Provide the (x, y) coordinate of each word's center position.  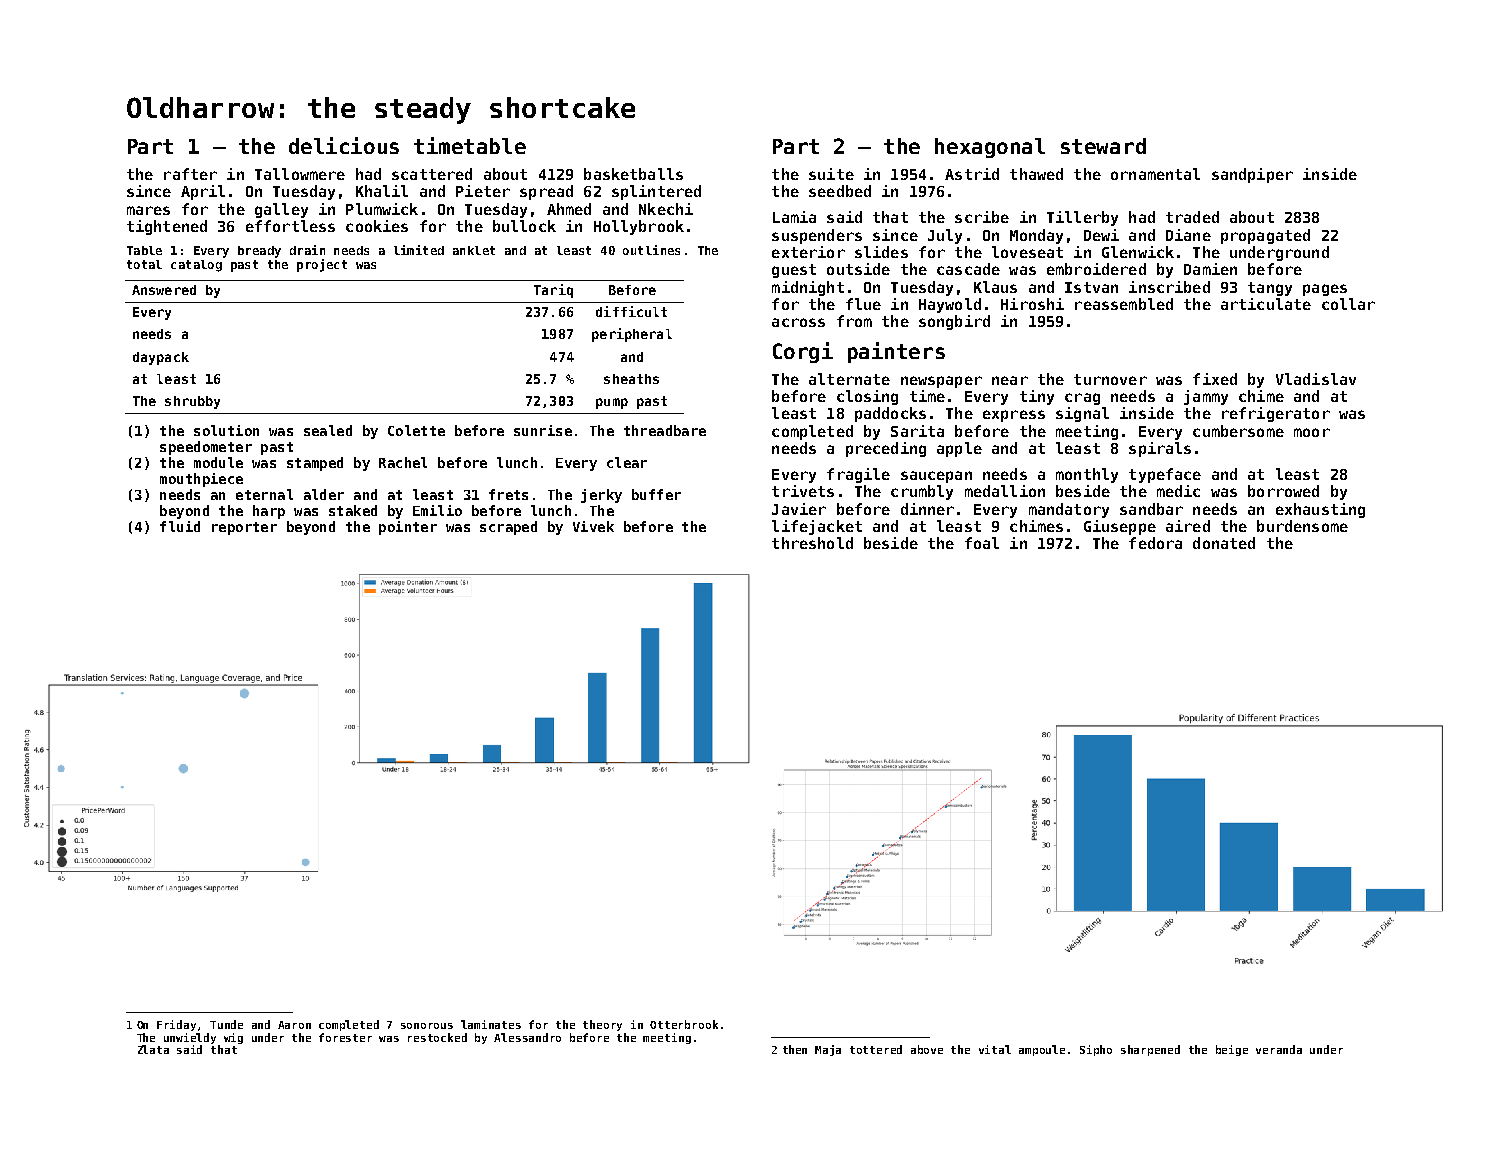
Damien (1210, 269)
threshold (812, 543)
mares (148, 210)
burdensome (1302, 526)
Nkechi (666, 209)
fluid (180, 526)
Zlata (153, 1049)
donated (1224, 543)
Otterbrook (684, 1024)
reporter (244, 528)
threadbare (665, 430)
